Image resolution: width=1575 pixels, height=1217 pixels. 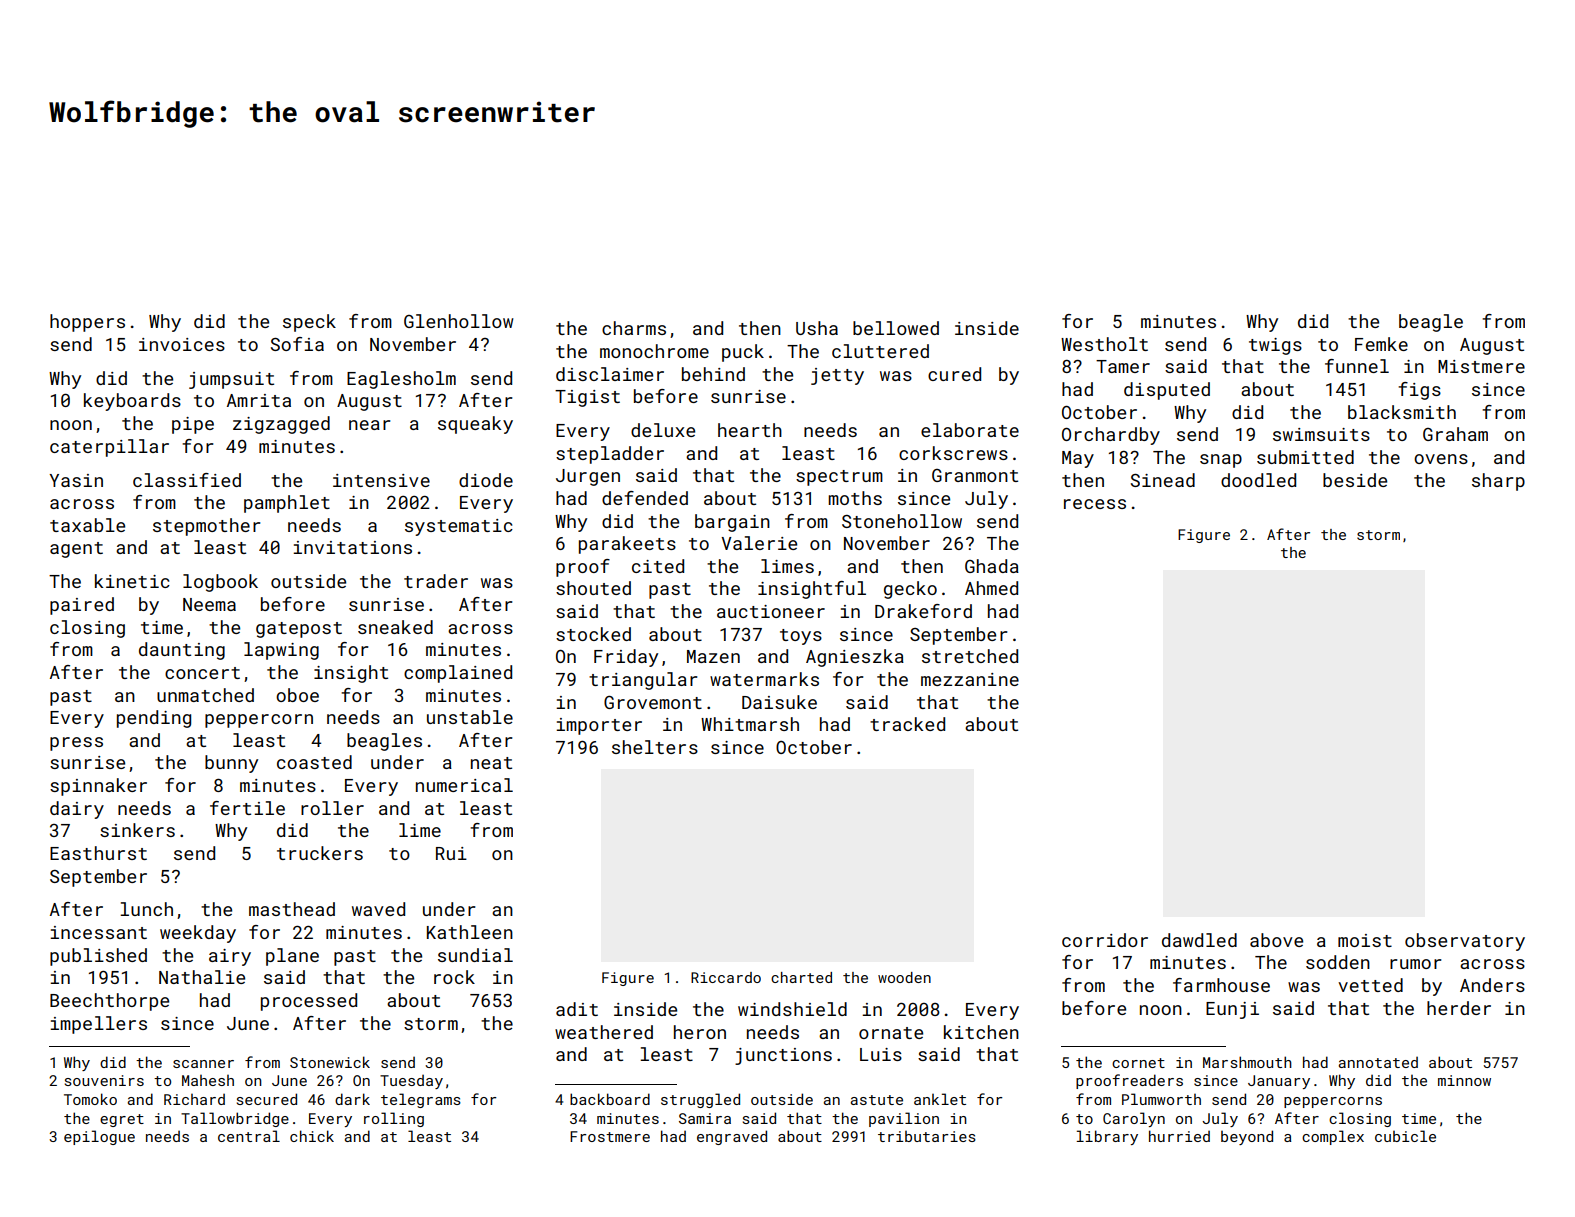 What do you see at coordinates (98, 1025) in the screenshot?
I see `impellers` at bounding box center [98, 1025].
